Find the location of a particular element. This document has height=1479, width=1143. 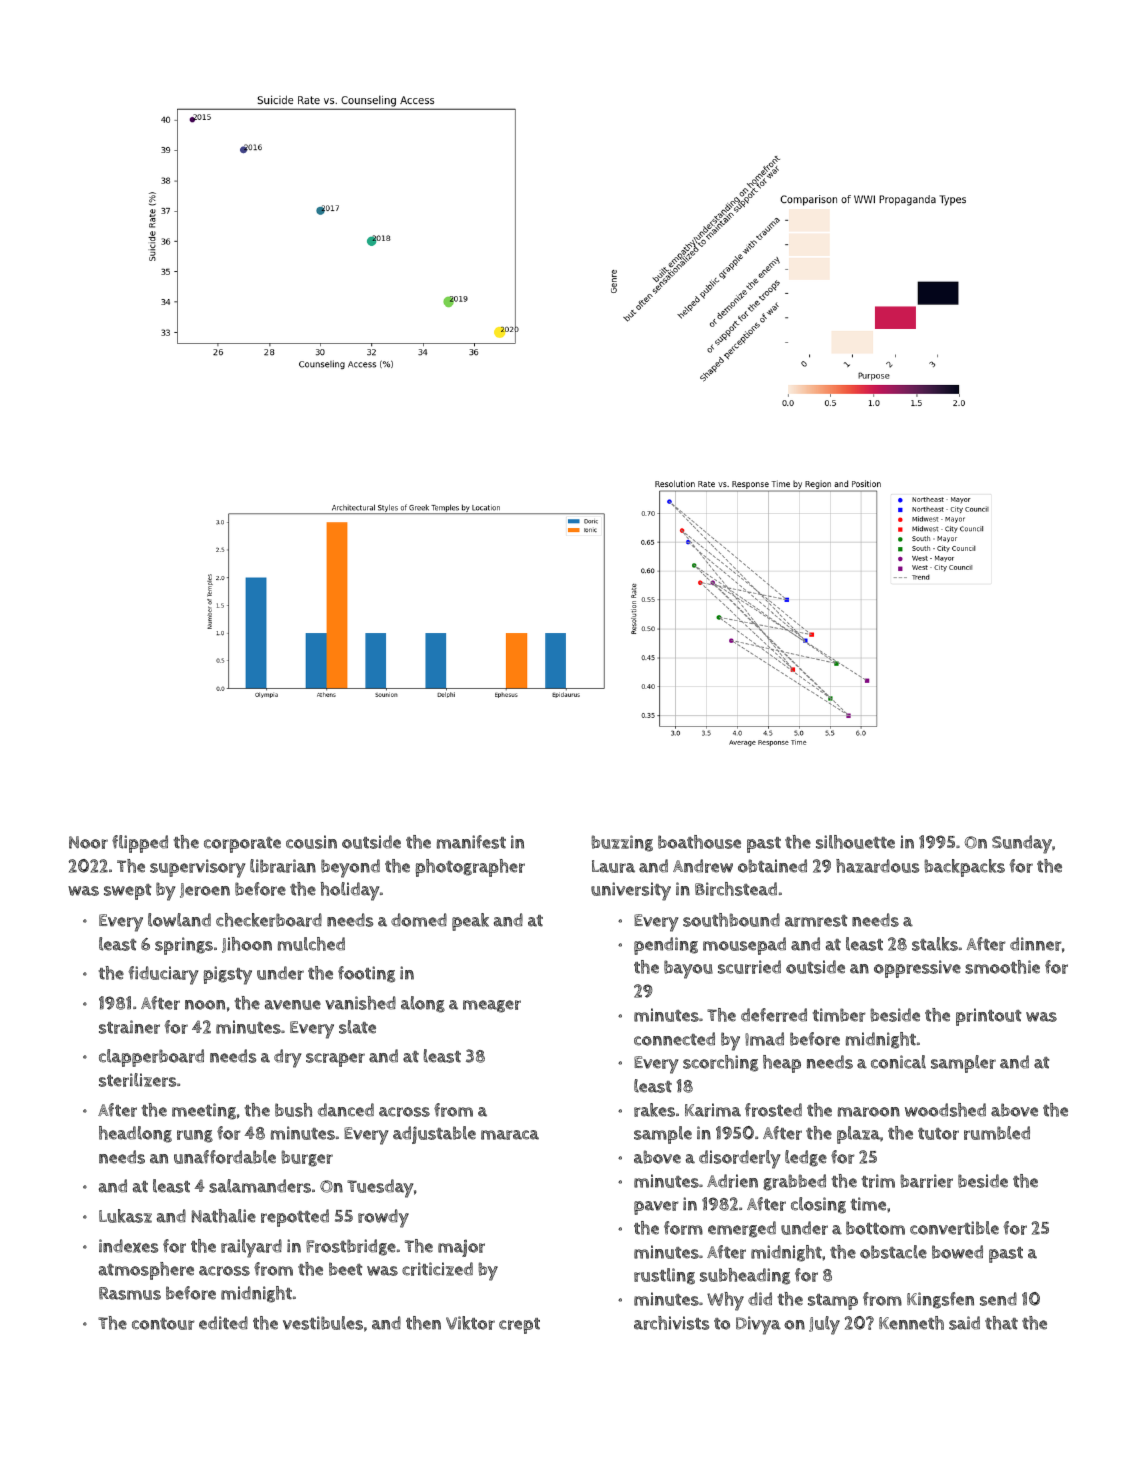

conical is located at coordinates (898, 1062).
